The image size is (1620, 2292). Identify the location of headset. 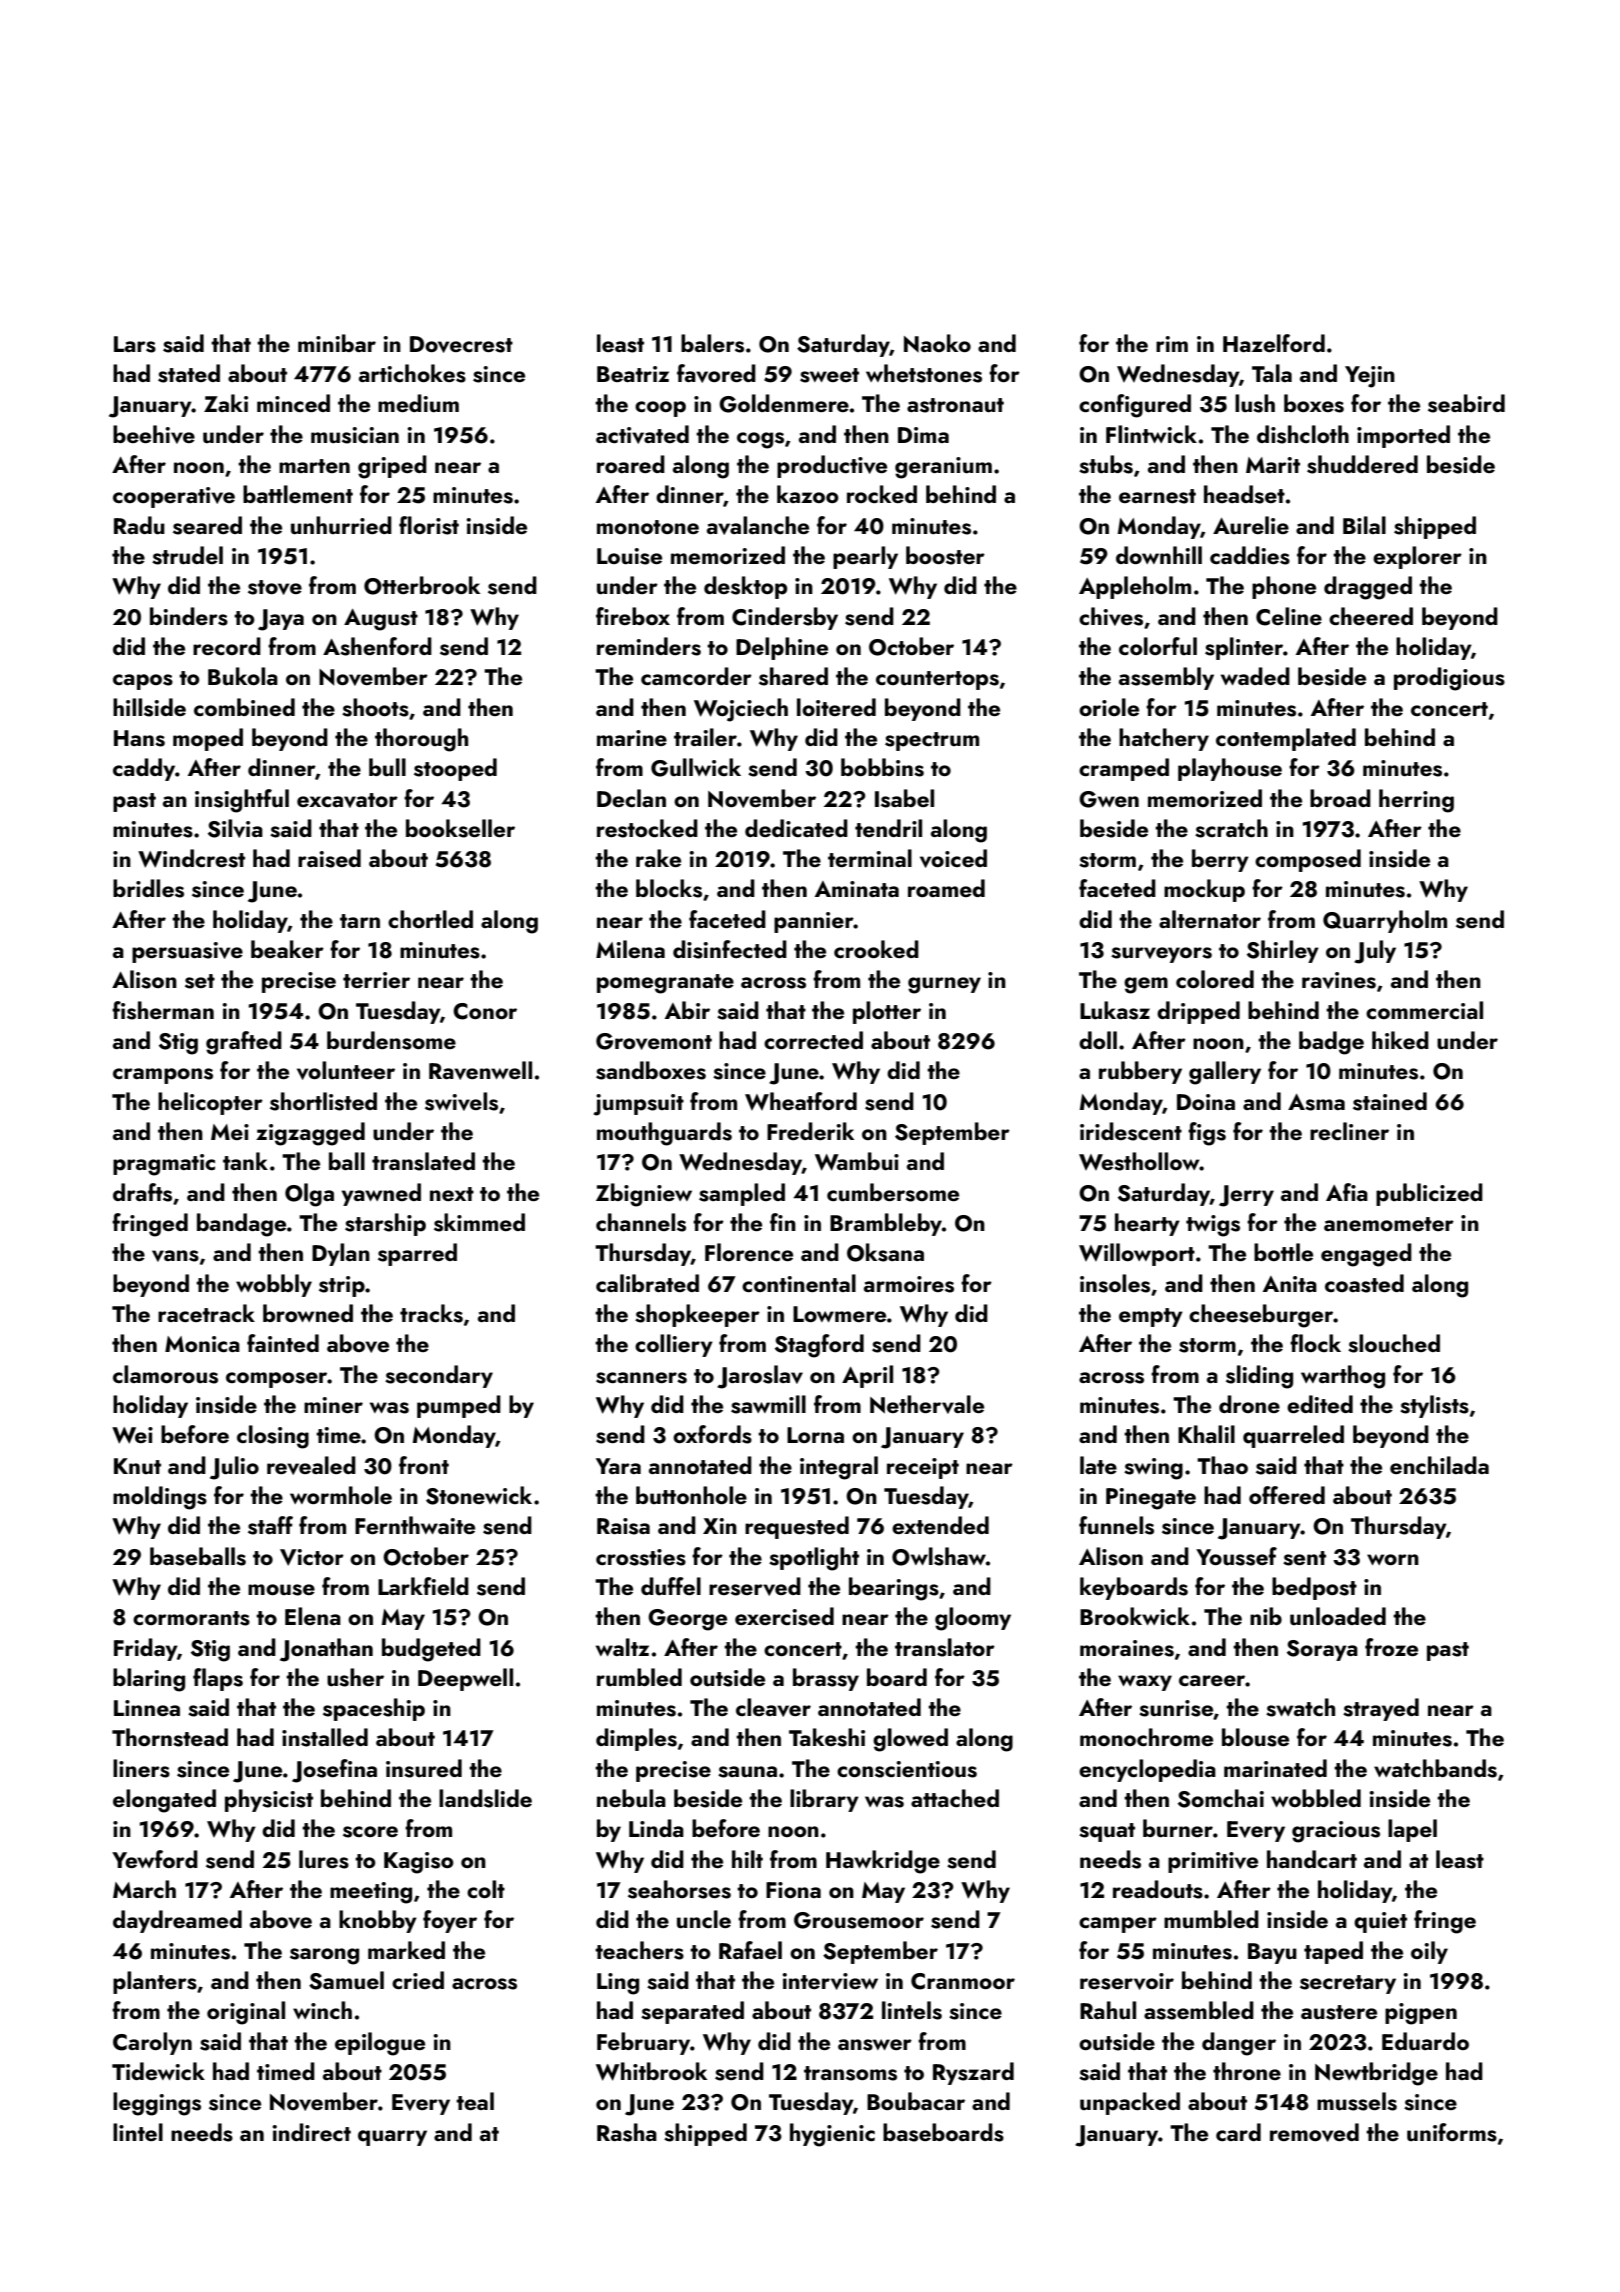
(1244, 494).
